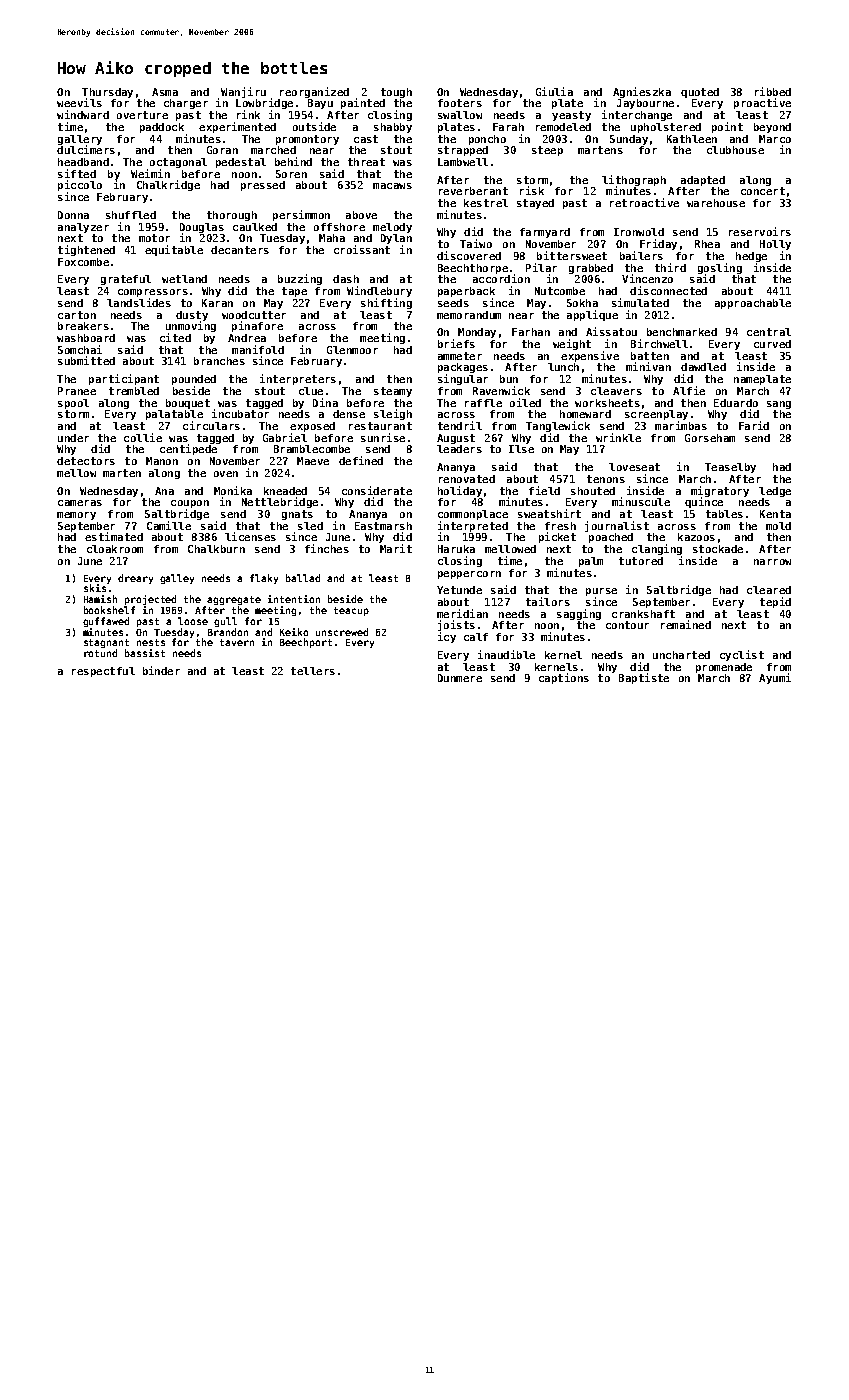 The height and width of the screenshot is (1400, 849). Describe the element at coordinates (753, 304) in the screenshot. I see `approachable` at that location.
